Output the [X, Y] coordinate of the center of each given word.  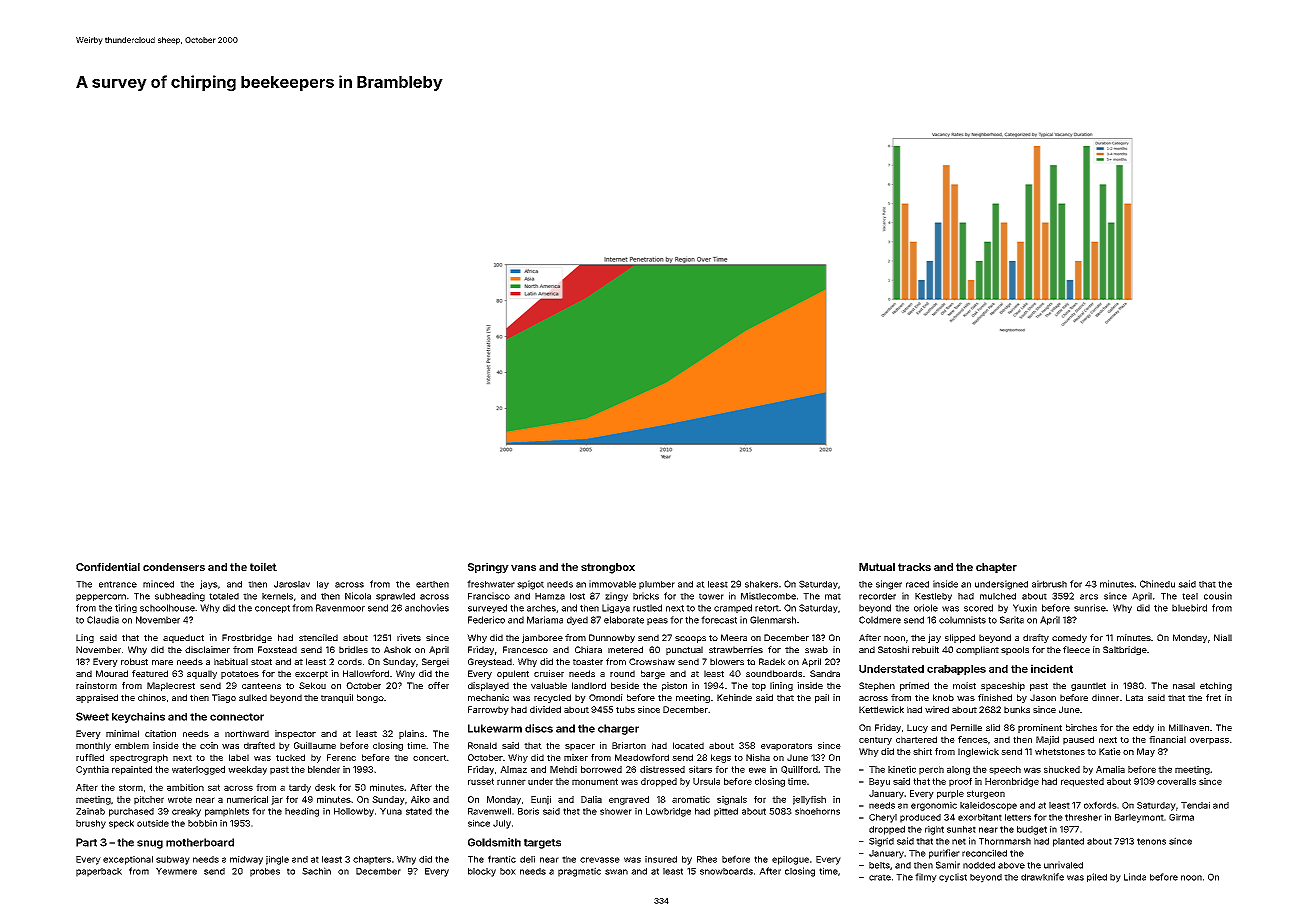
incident [1052, 668]
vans [523, 568]
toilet [263, 566]
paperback [99, 872]
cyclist [953, 877]
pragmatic [579, 872]
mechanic [488, 697]
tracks [914, 567]
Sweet [92, 716]
